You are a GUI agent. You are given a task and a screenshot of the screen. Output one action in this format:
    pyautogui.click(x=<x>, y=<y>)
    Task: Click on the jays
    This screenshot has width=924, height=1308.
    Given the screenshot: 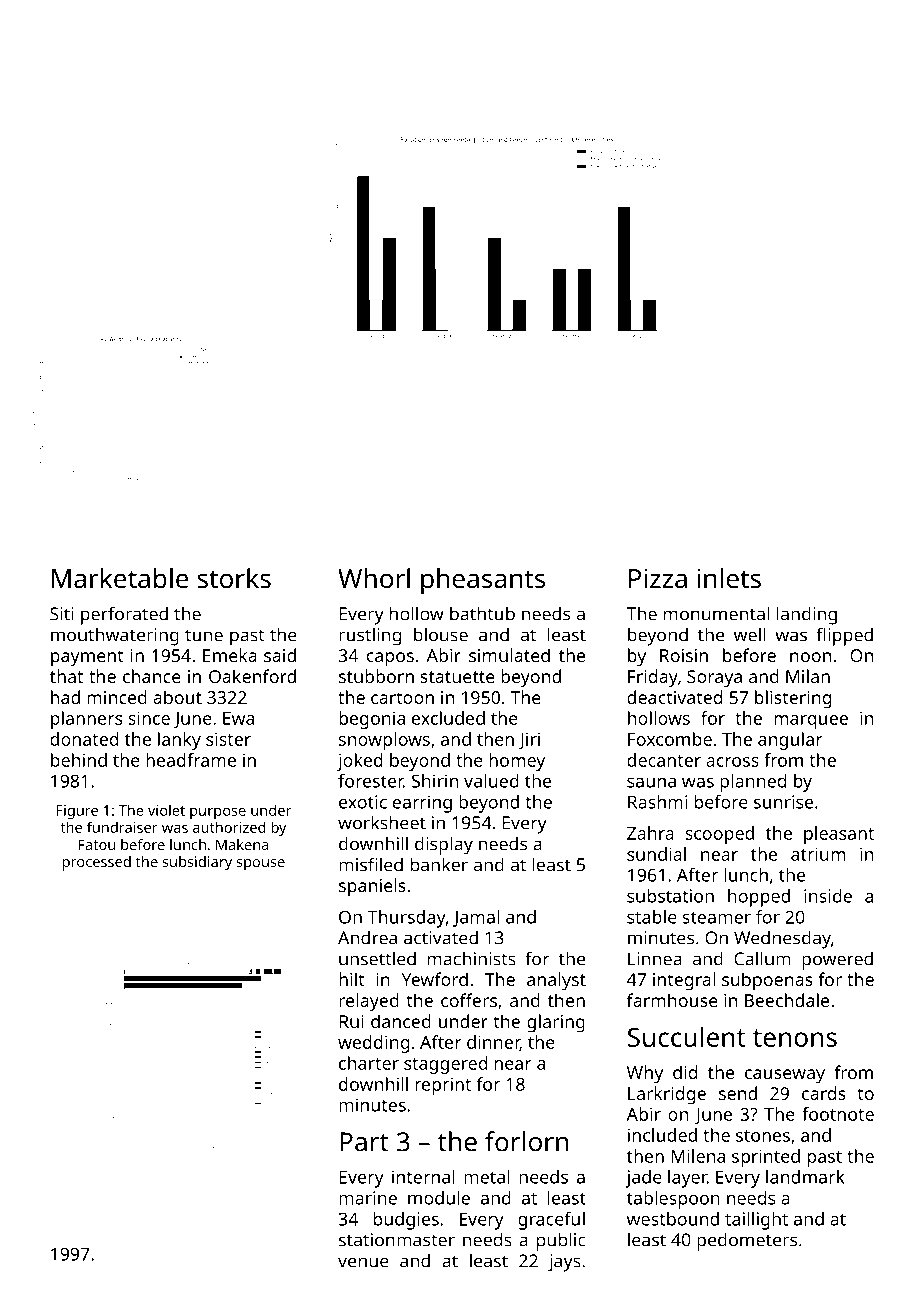 What is the action you would take?
    pyautogui.click(x=564, y=1263)
